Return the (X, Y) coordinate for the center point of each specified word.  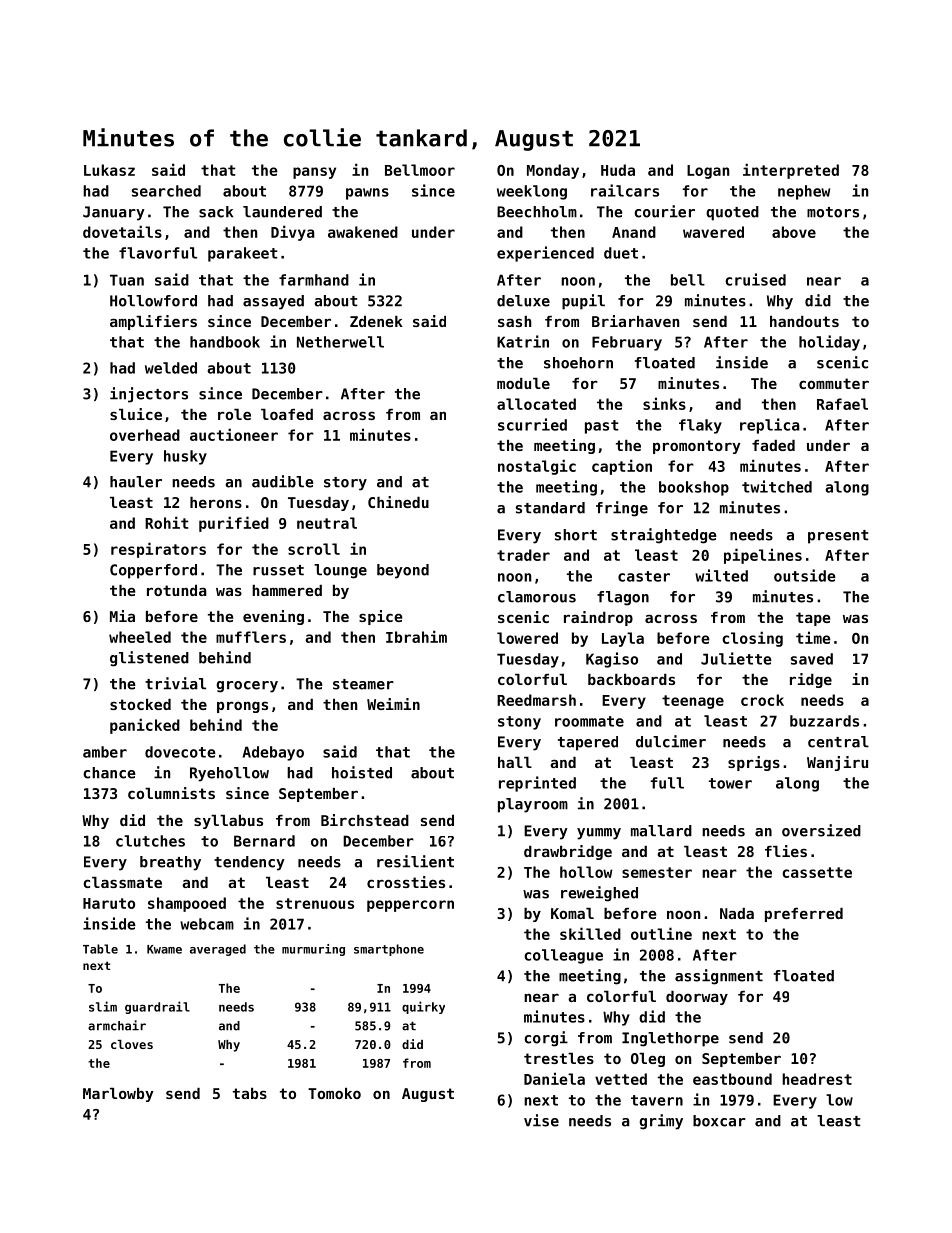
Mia (122, 616)
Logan (708, 172)
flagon (623, 598)
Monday (553, 171)
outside (805, 575)
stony (519, 723)
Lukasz (109, 170)
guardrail (157, 1007)
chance (109, 773)
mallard (661, 831)
